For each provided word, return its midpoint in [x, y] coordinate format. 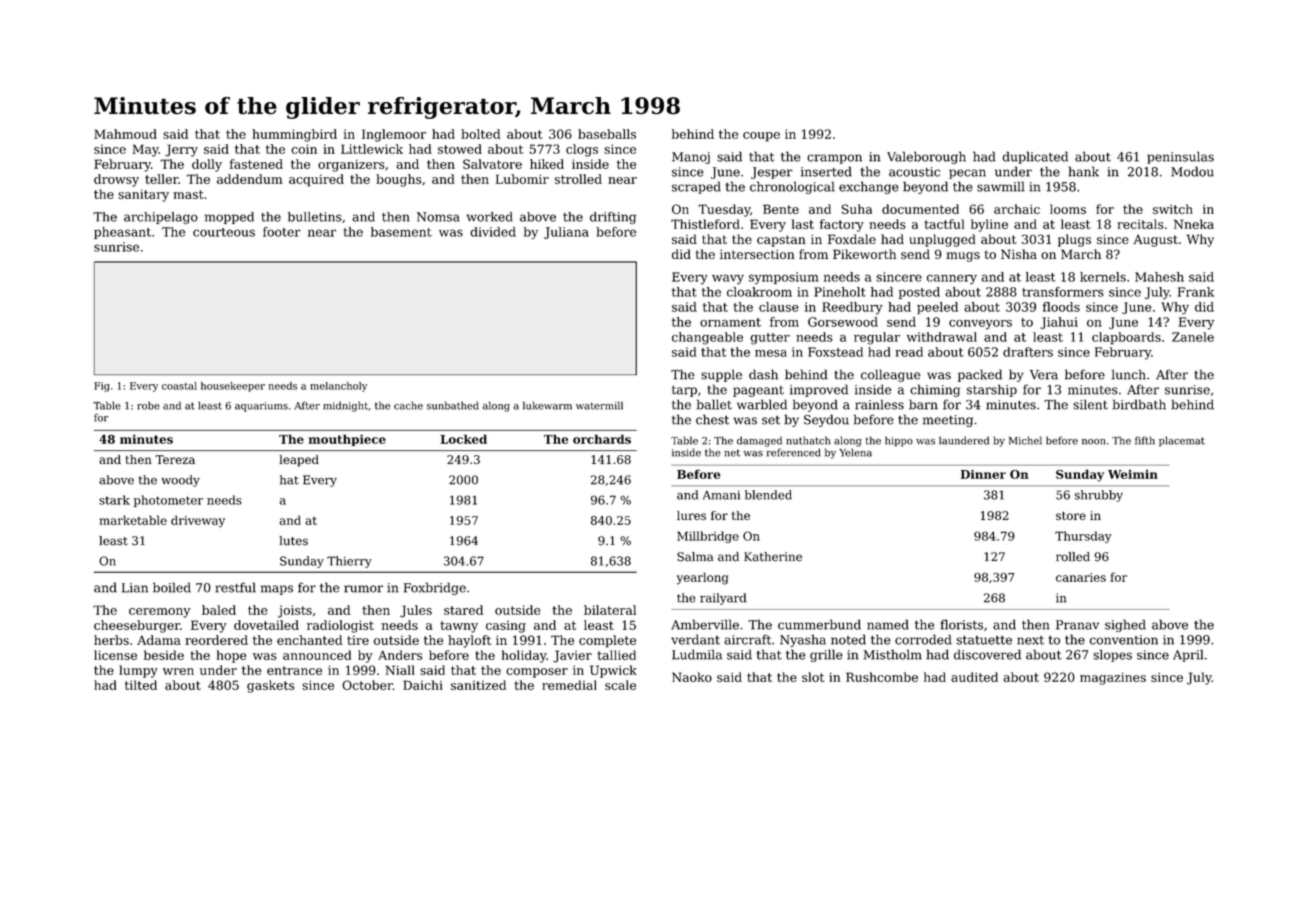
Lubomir [522, 179]
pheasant [122, 233]
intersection [757, 254]
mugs [963, 257]
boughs [398, 180]
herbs [111, 640]
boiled [172, 587]
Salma [695, 557]
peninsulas [1180, 157]
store [1071, 515]
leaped [299, 461]
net [732, 453]
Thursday [1083, 537]
